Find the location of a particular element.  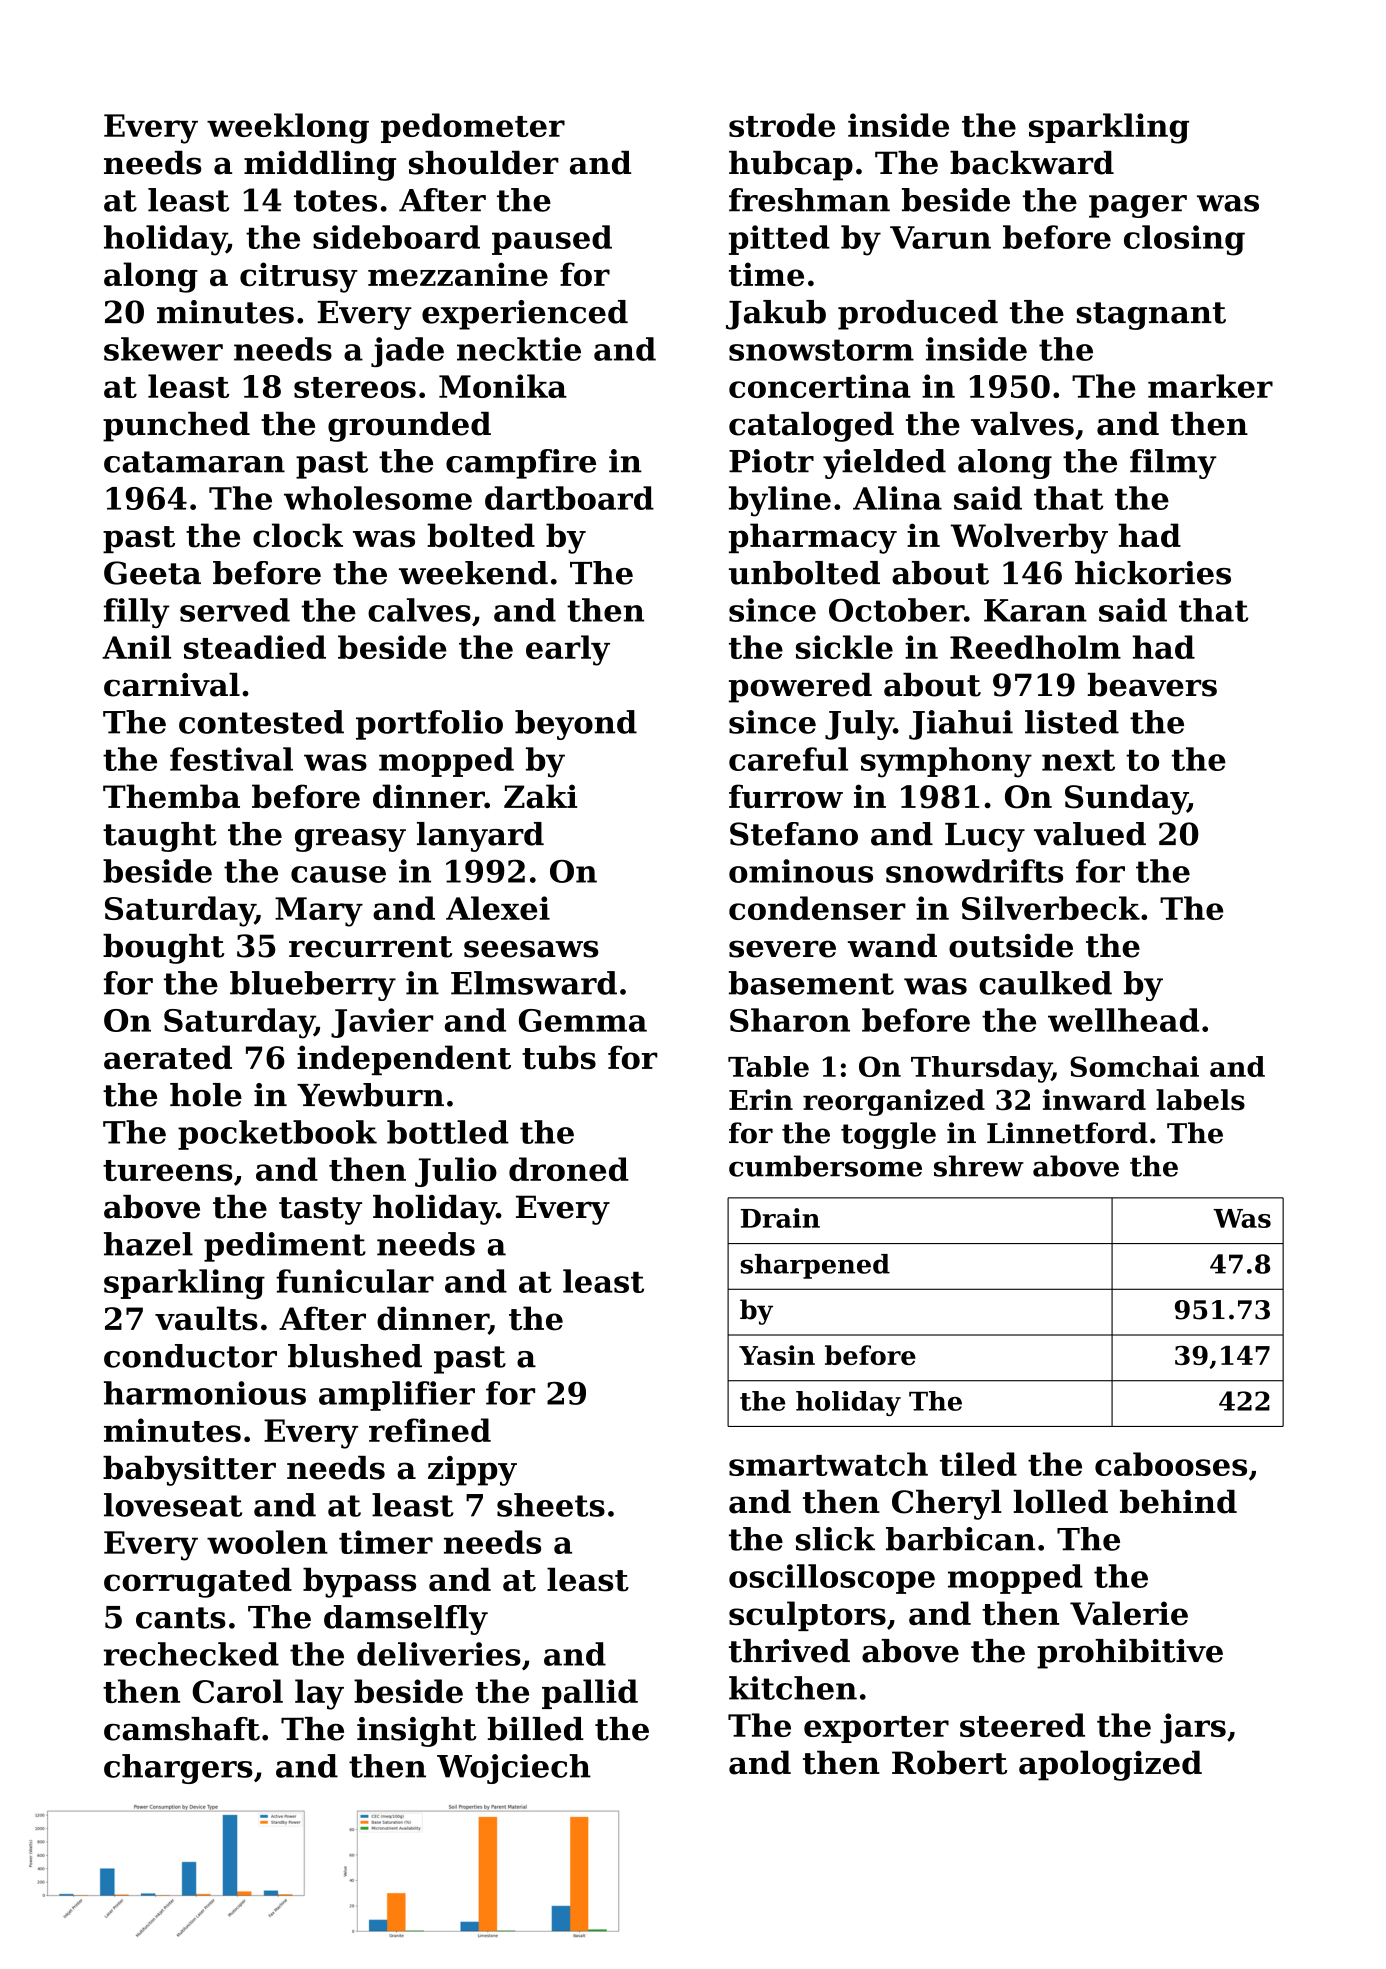

strode is located at coordinates (782, 125).
